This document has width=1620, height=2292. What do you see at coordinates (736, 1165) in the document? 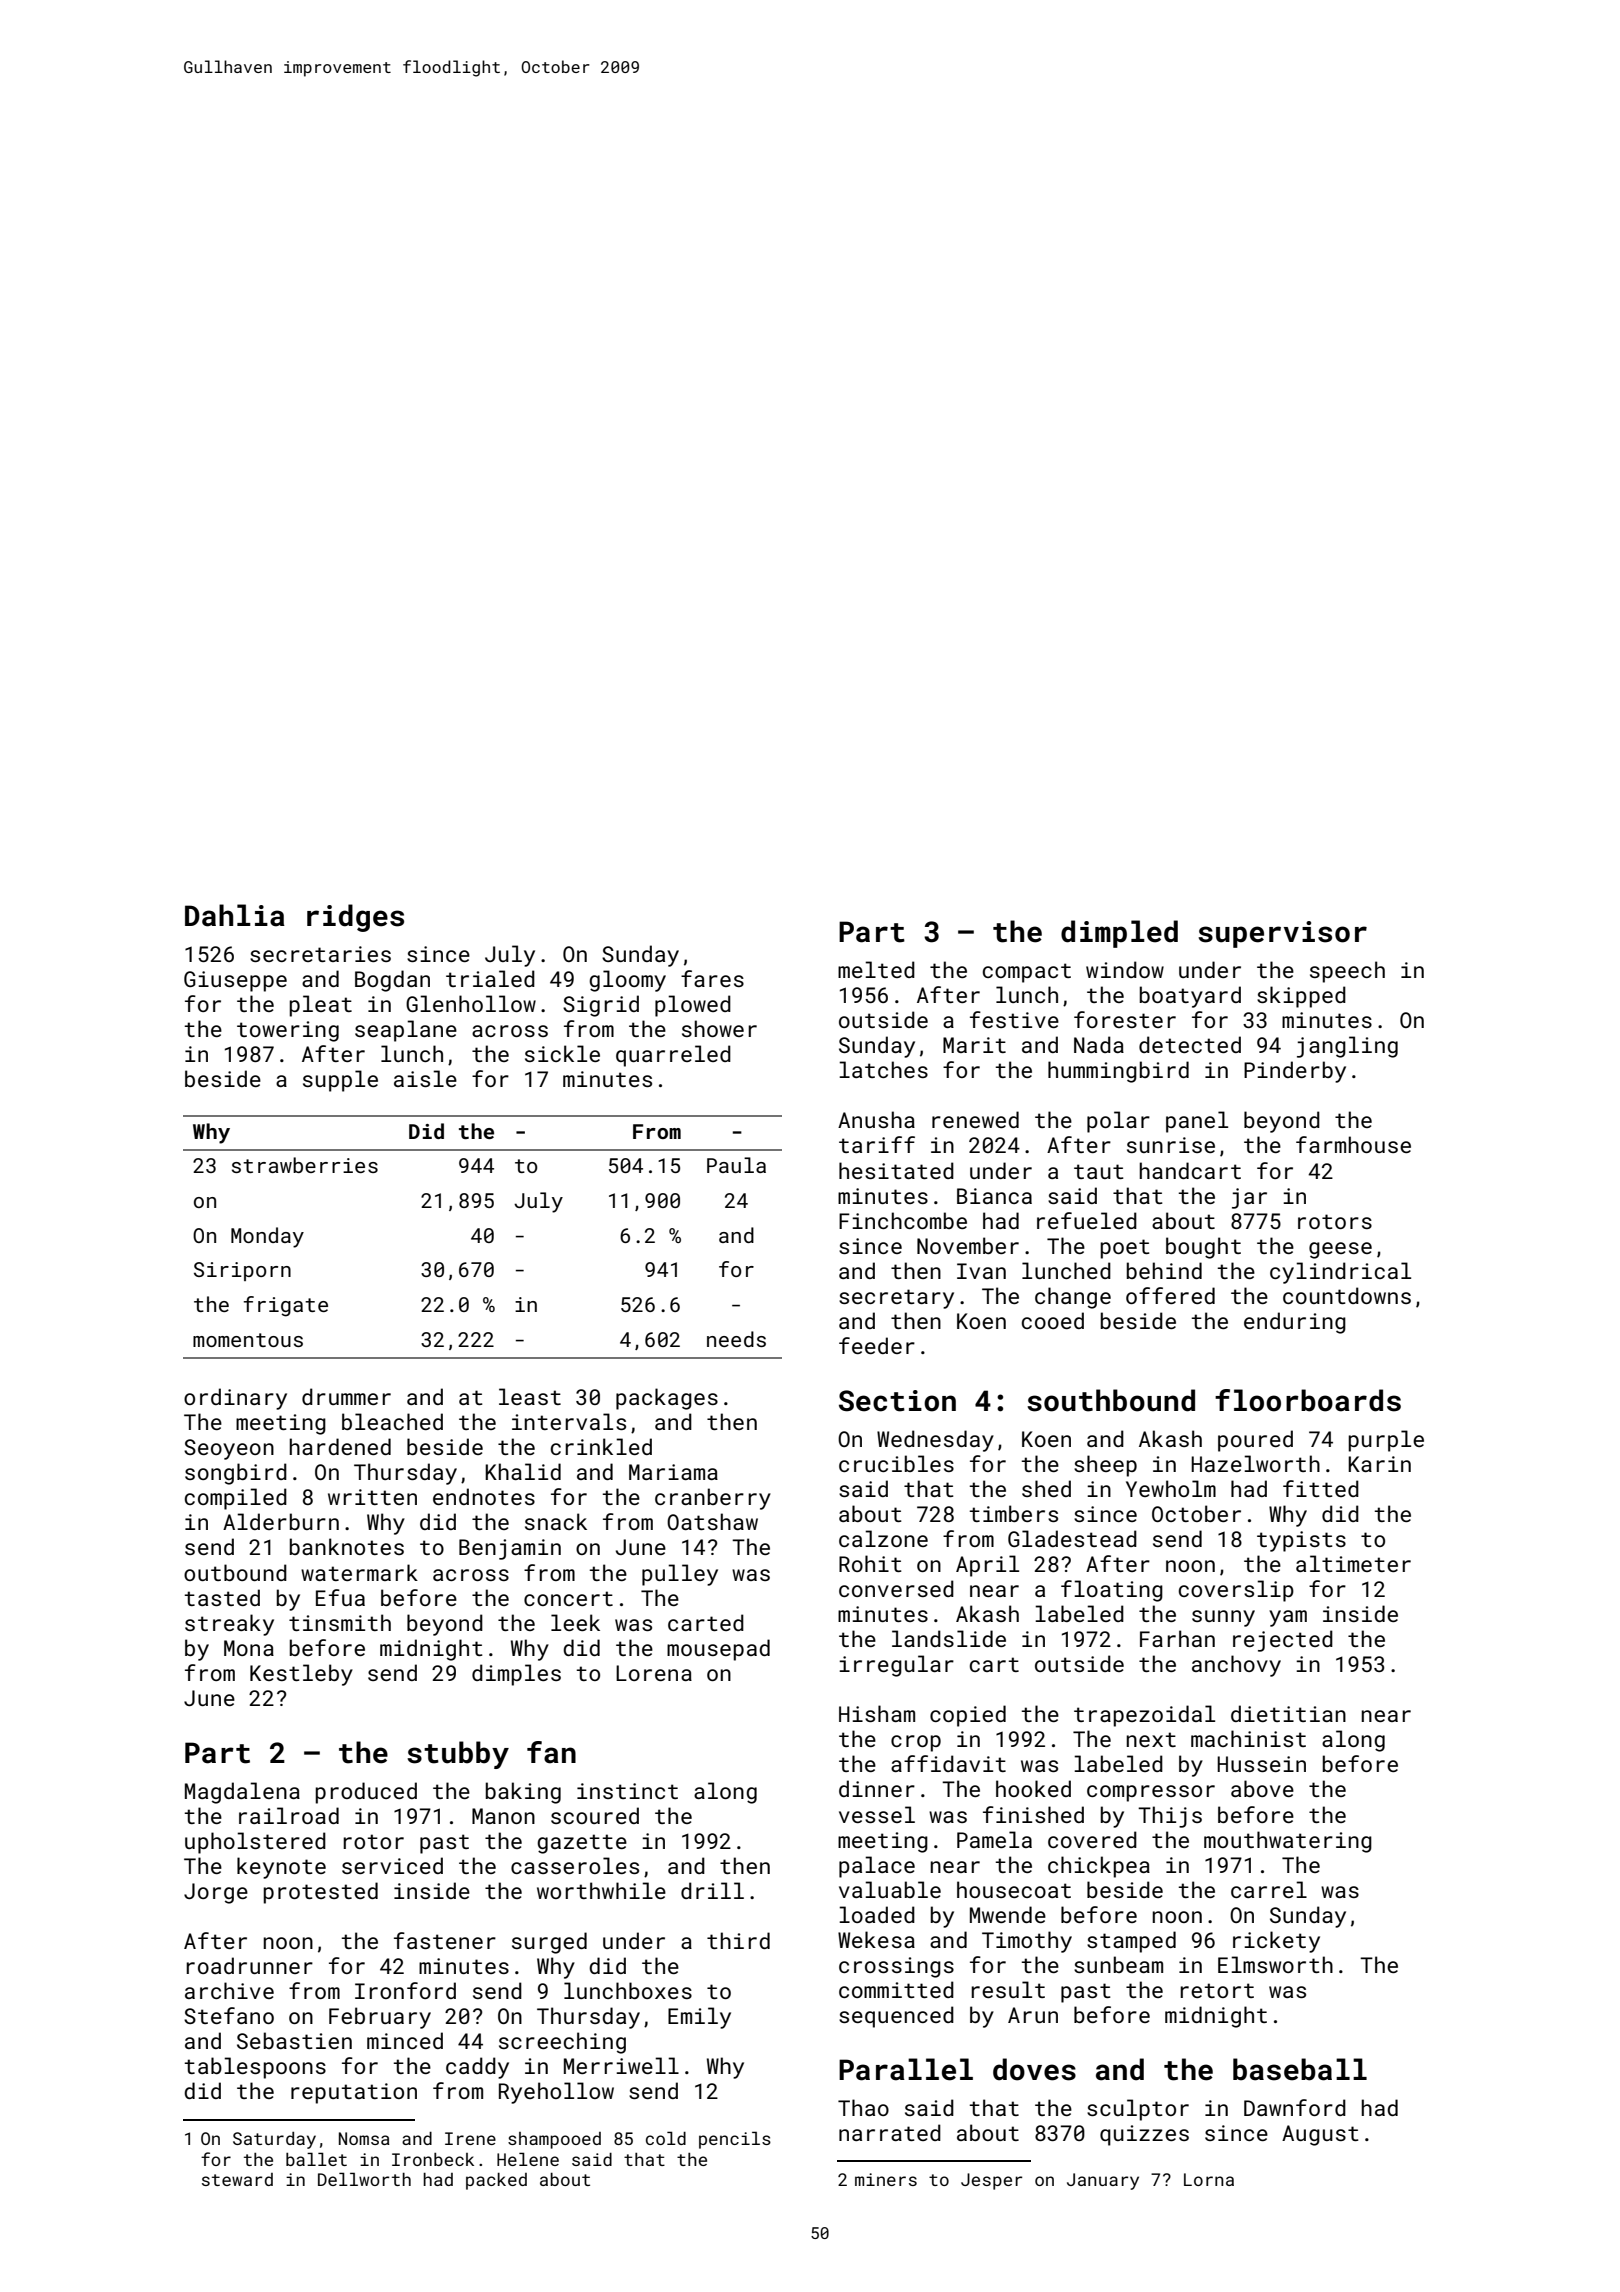
I see `Paula` at bounding box center [736, 1165].
